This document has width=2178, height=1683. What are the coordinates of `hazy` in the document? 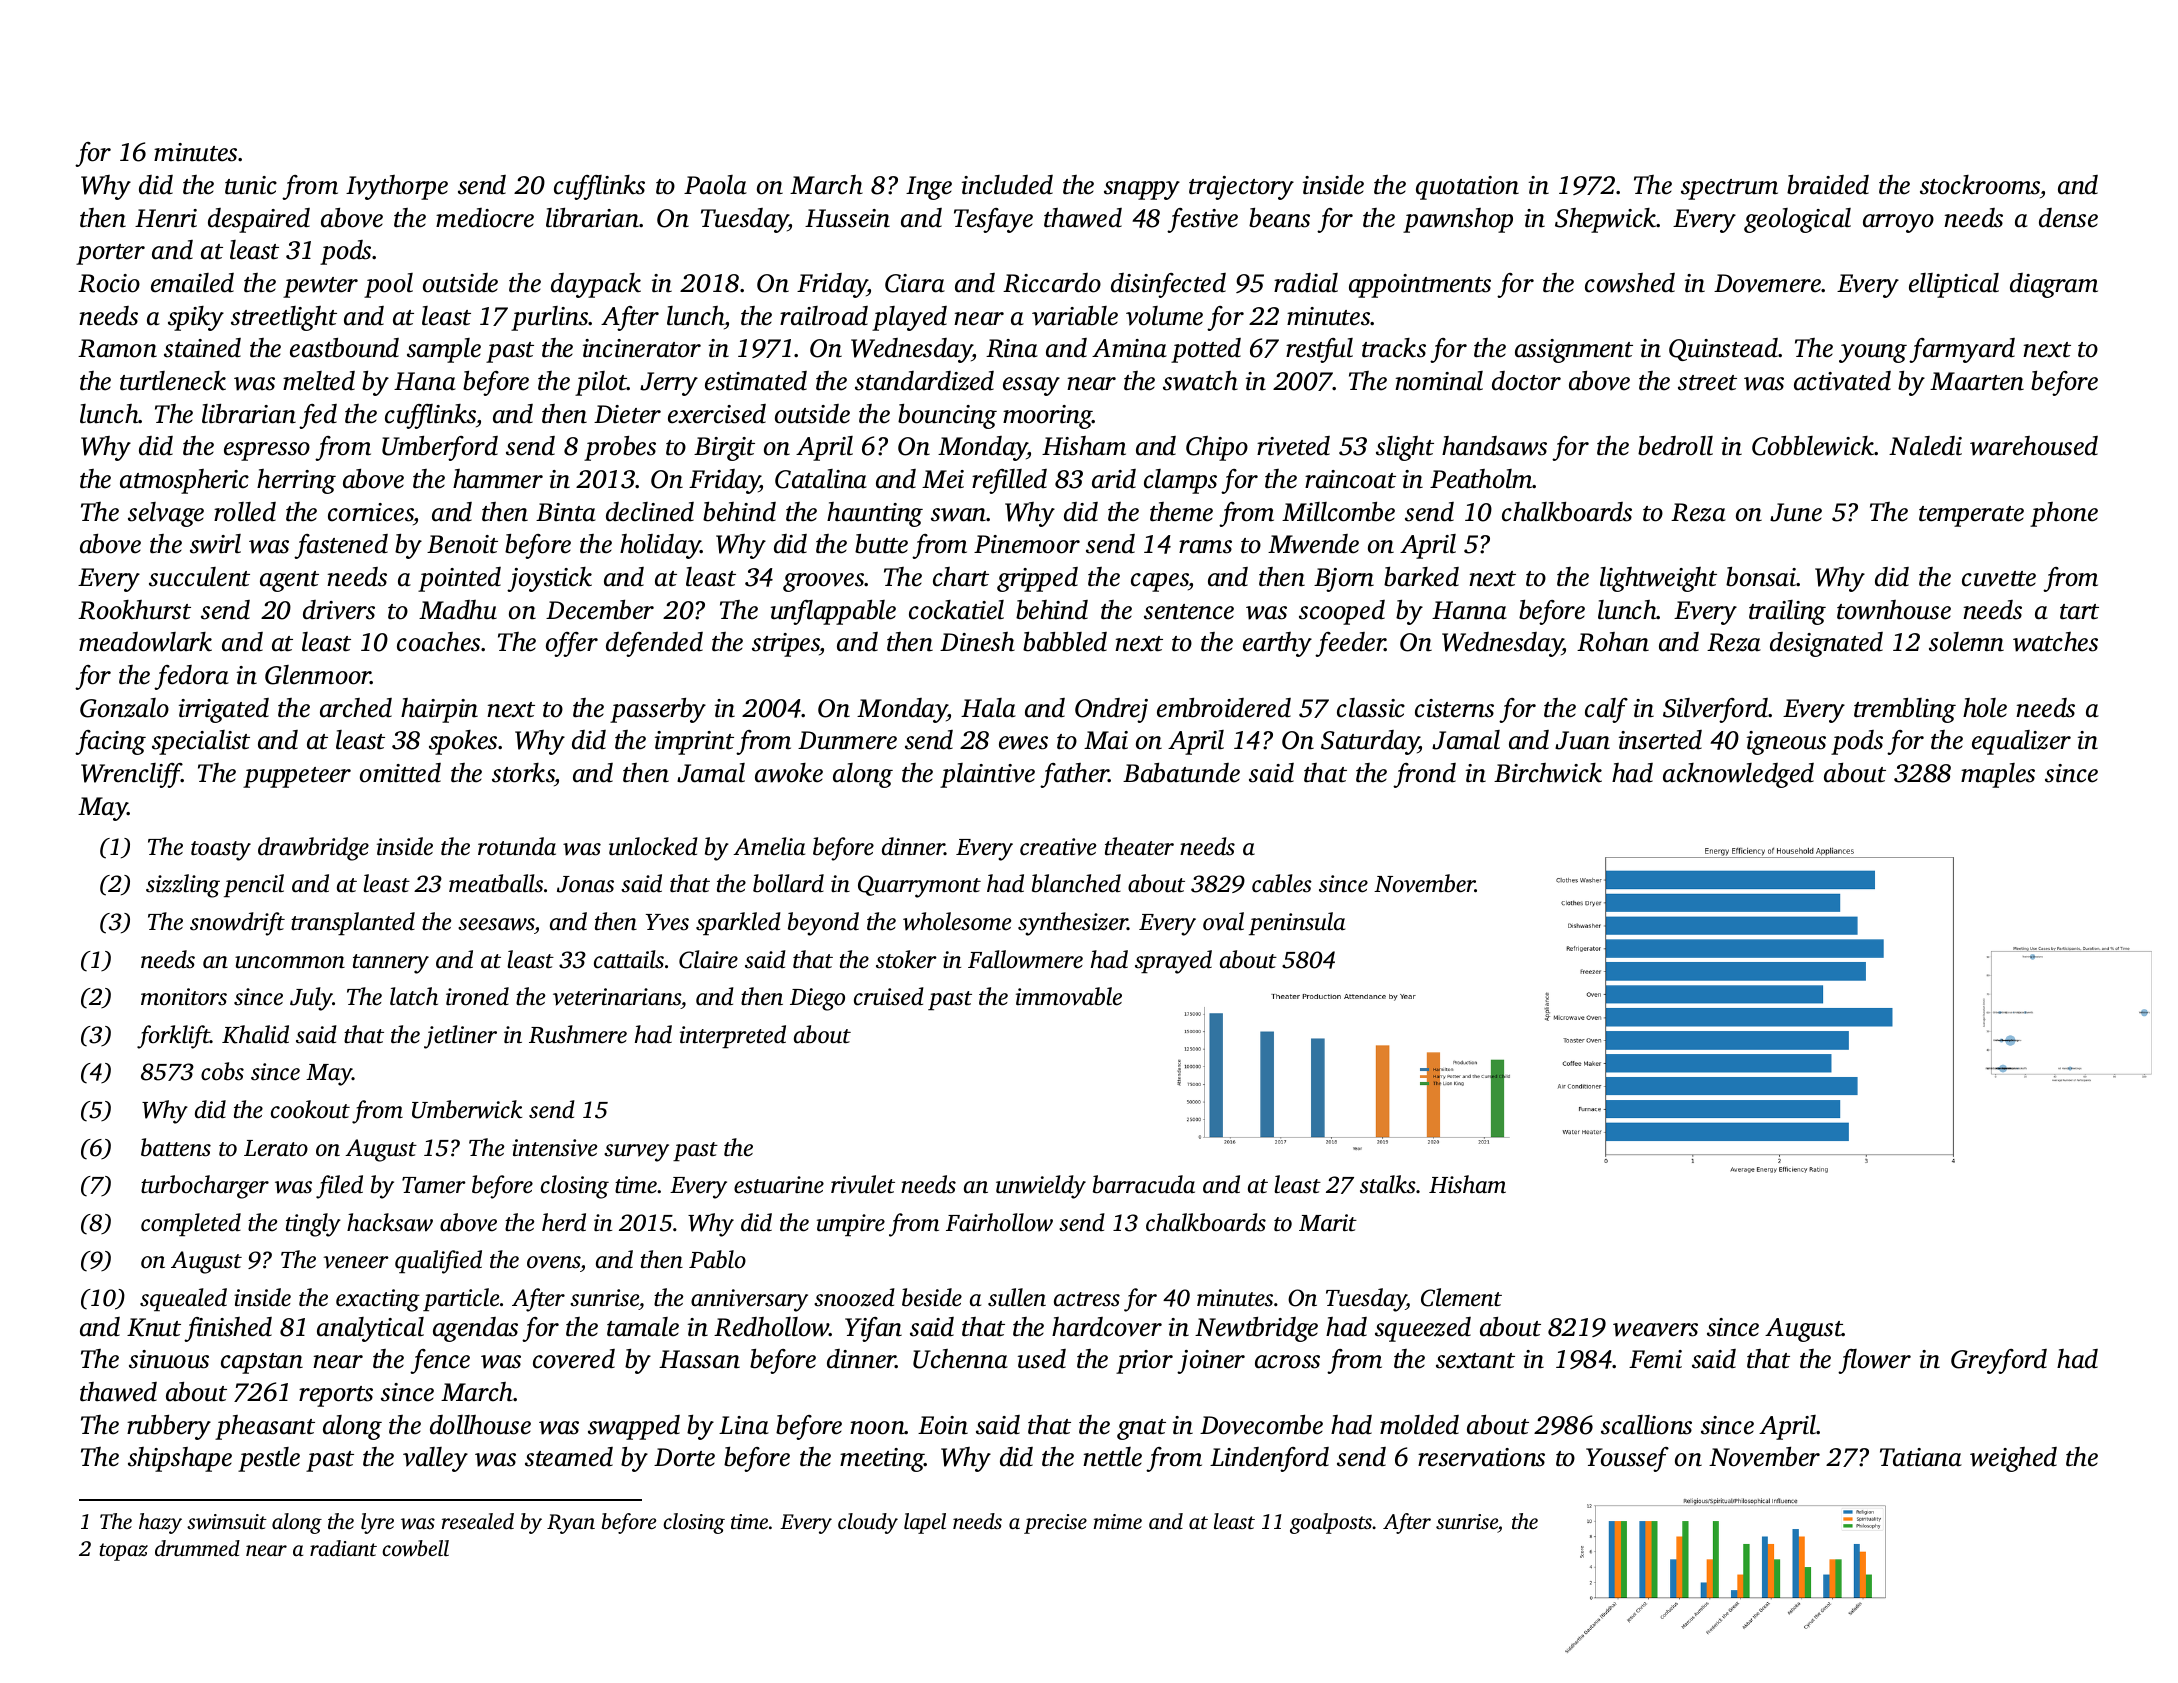 It's located at (160, 1523).
